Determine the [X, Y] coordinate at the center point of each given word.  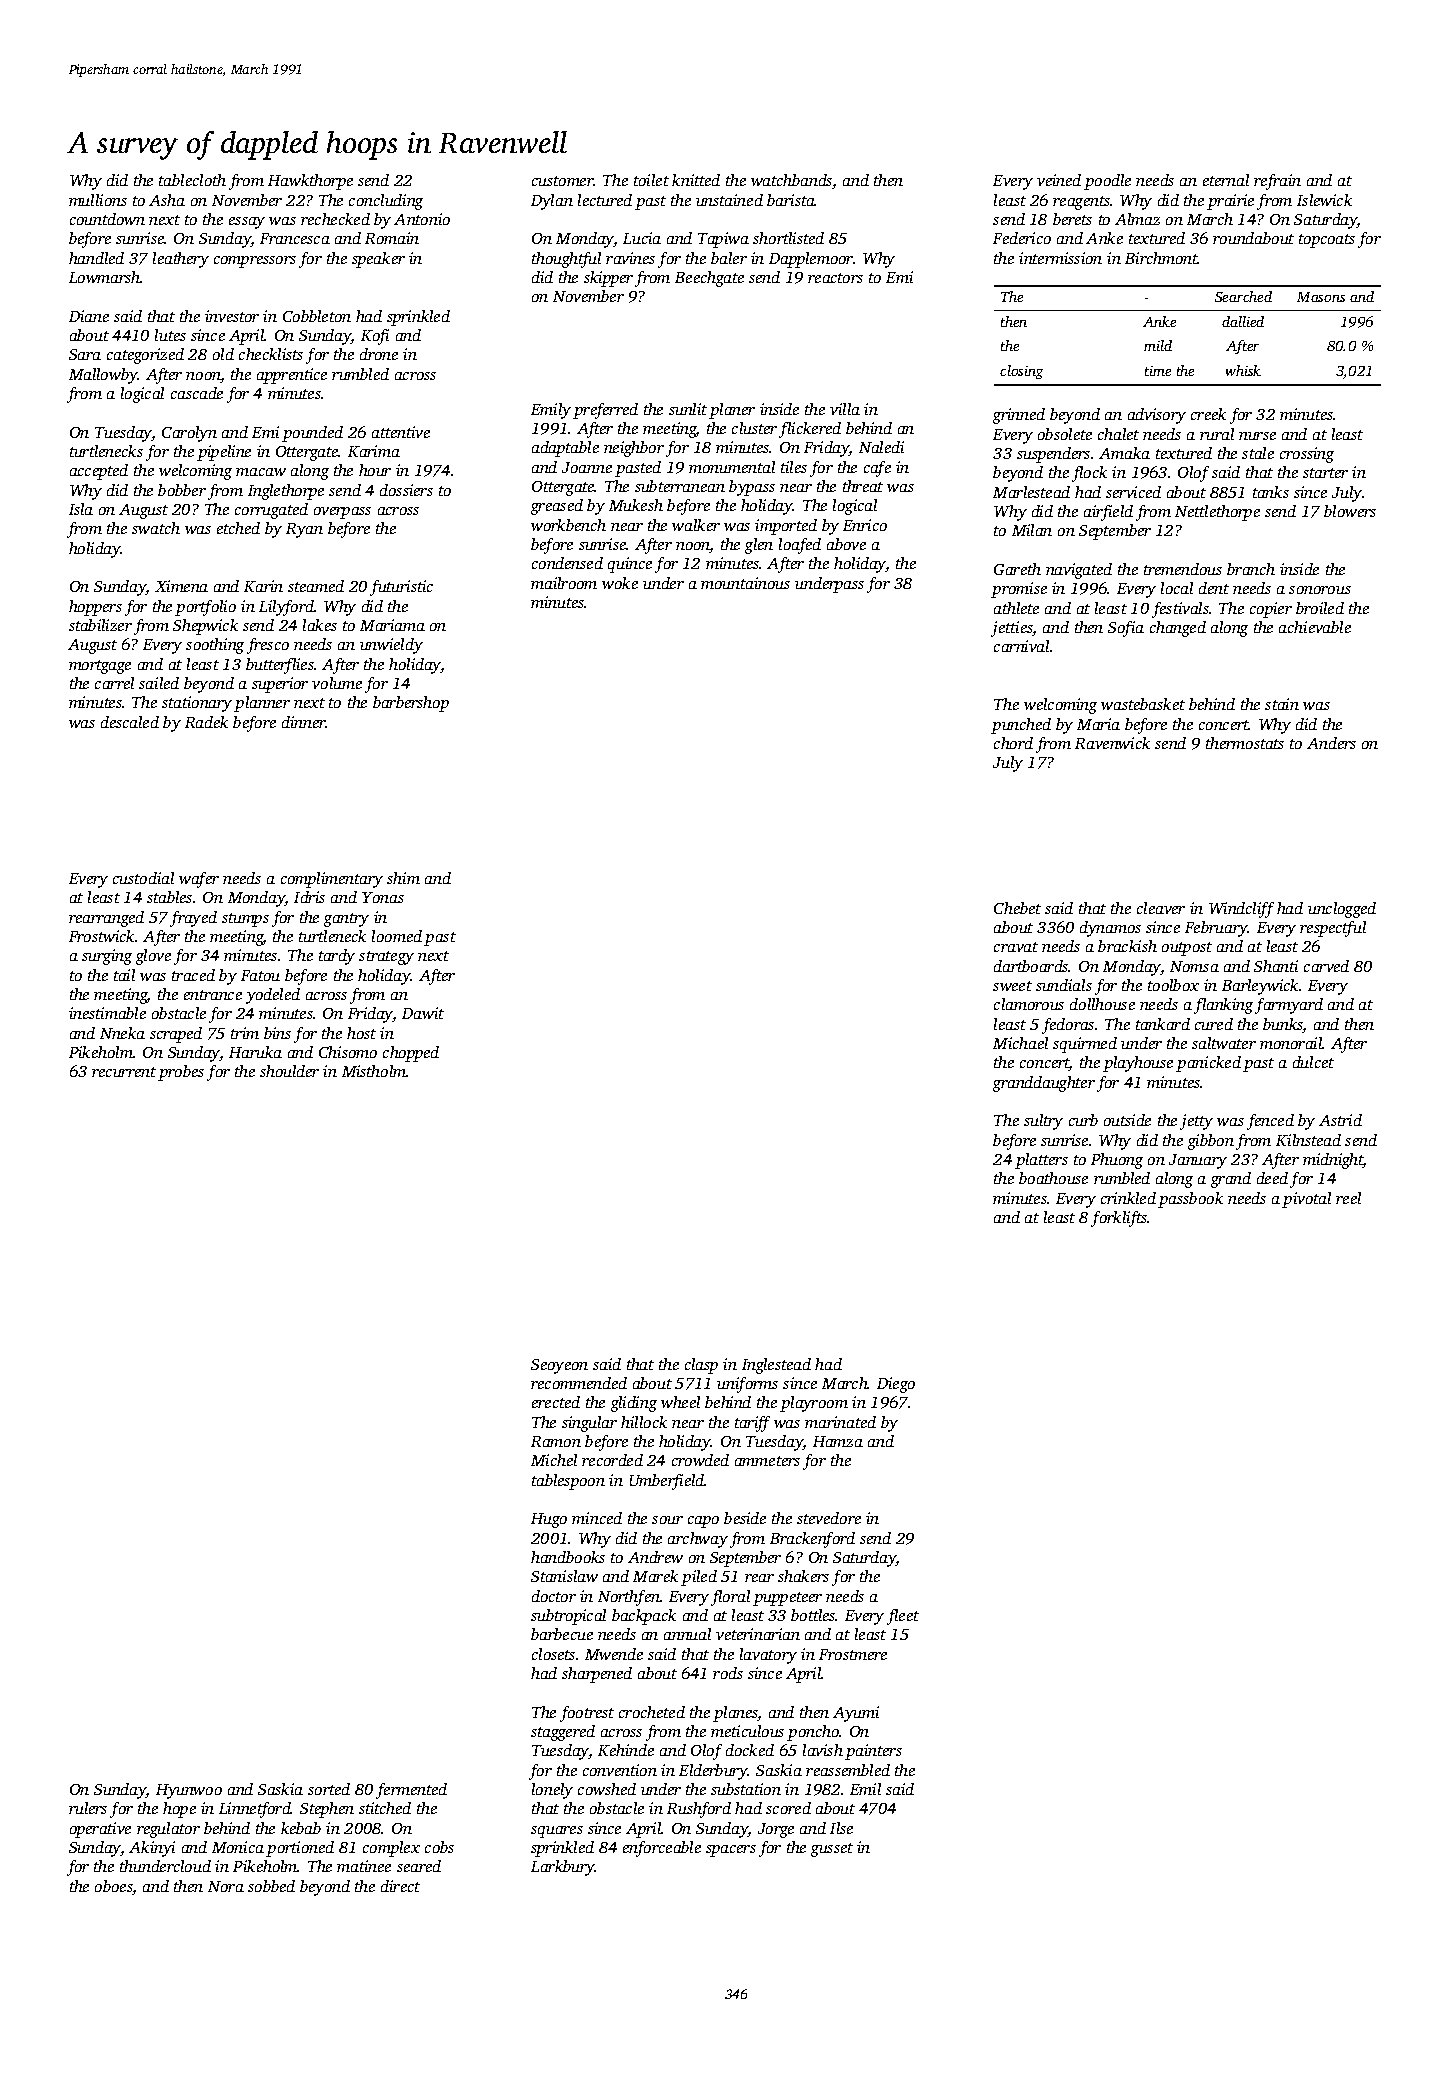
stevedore [829, 1518]
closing [1021, 372]
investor [232, 316]
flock [1089, 474]
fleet [903, 1617]
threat [863, 486]
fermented [411, 1791]
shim [403, 878]
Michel [554, 1460]
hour [375, 470]
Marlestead [1031, 492]
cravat [1016, 947]
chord [1013, 743]
